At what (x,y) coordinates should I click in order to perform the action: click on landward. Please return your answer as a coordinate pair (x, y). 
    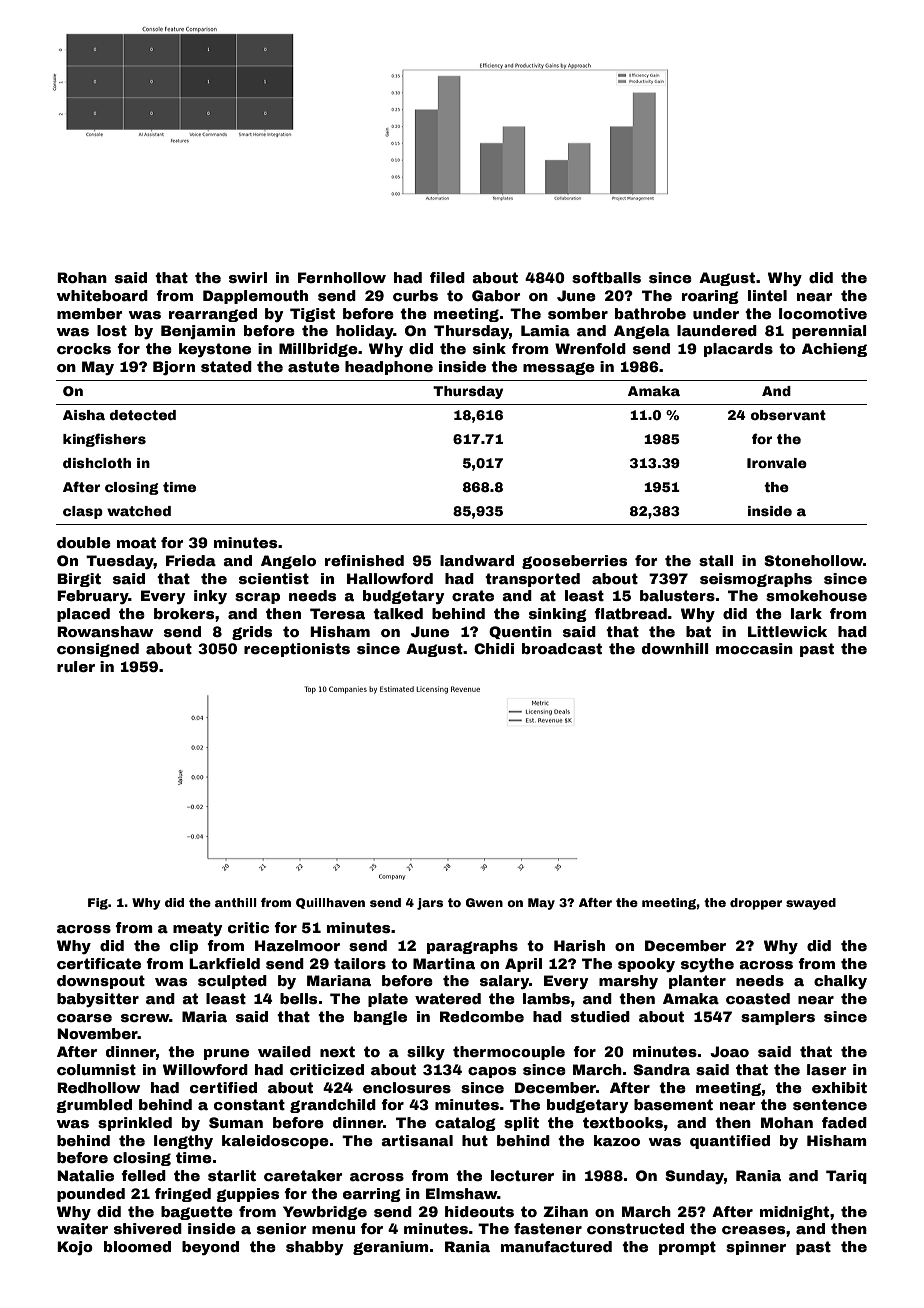
    Looking at the image, I should click on (477, 560).
